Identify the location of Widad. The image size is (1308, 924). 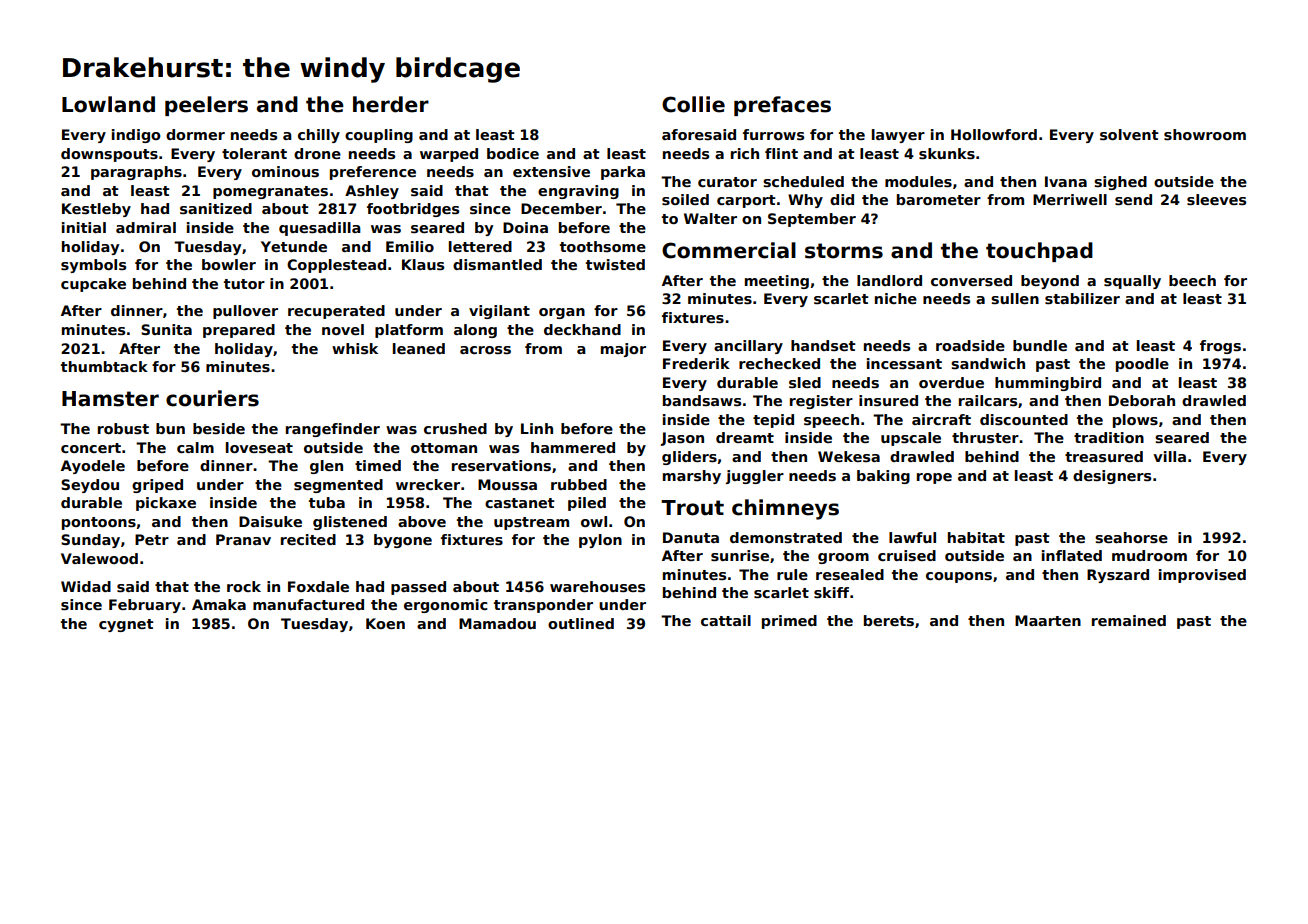
(86, 586).
